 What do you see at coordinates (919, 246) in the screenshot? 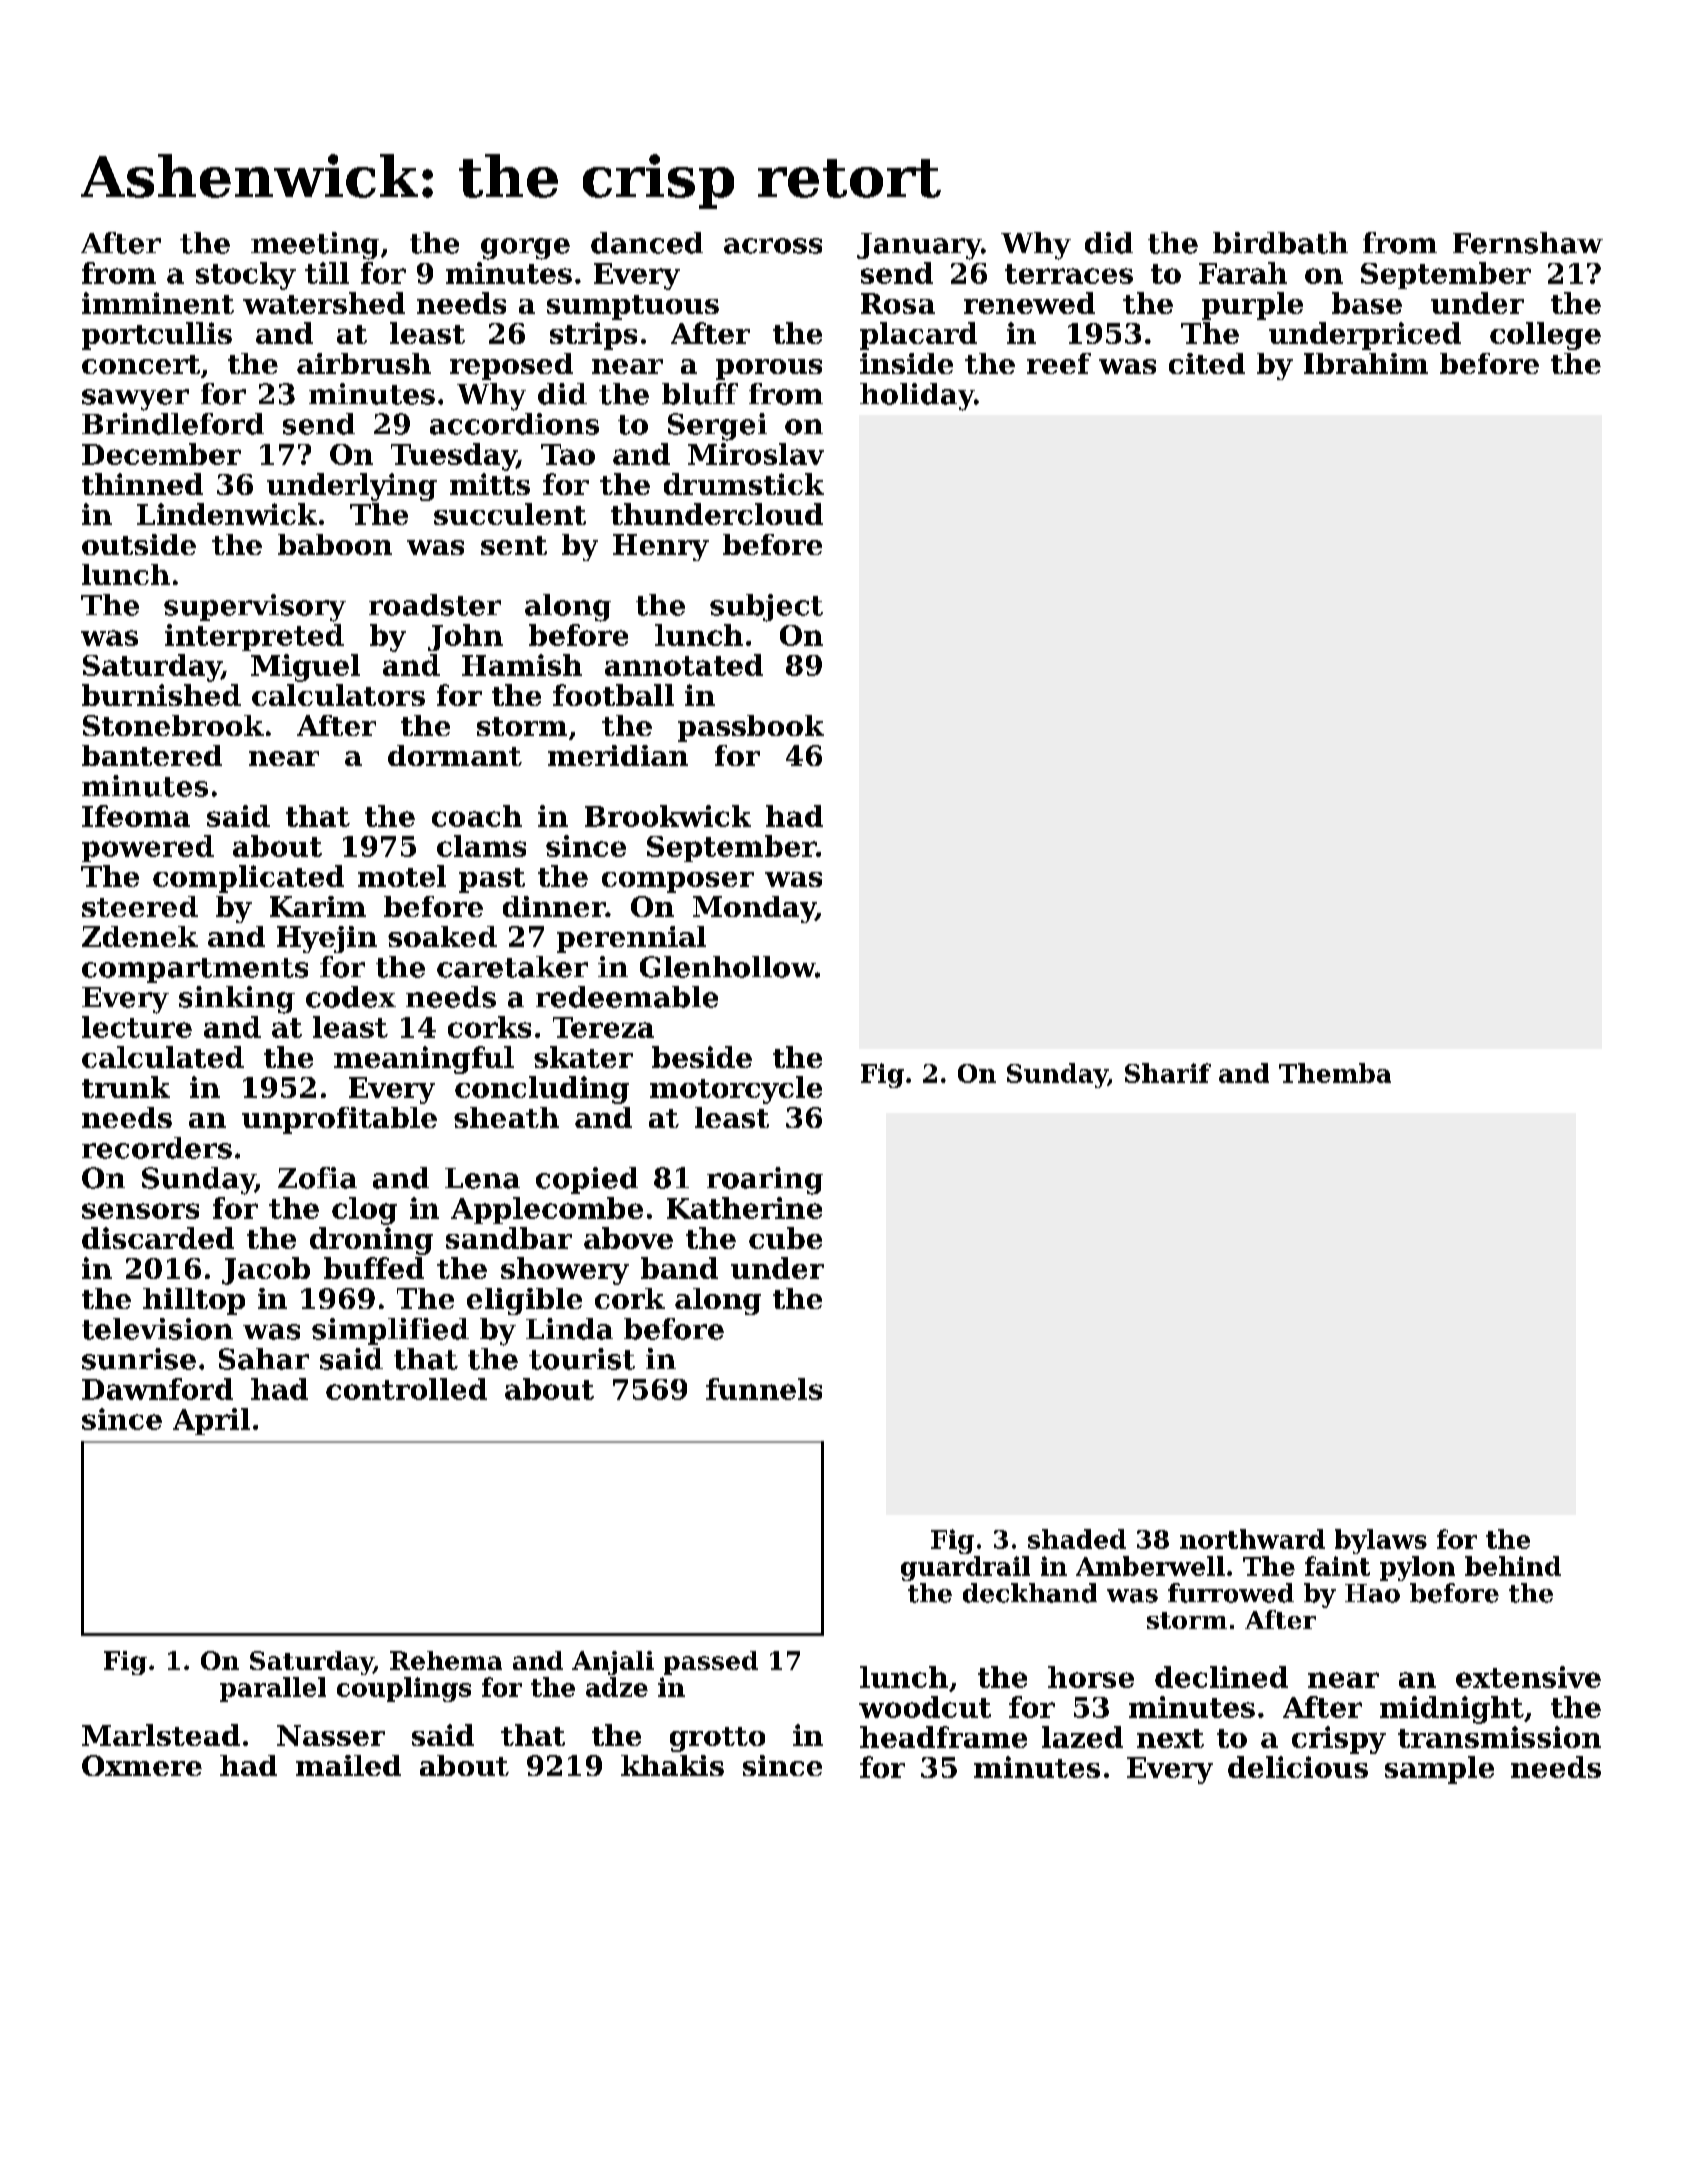
I see `January` at bounding box center [919, 246].
